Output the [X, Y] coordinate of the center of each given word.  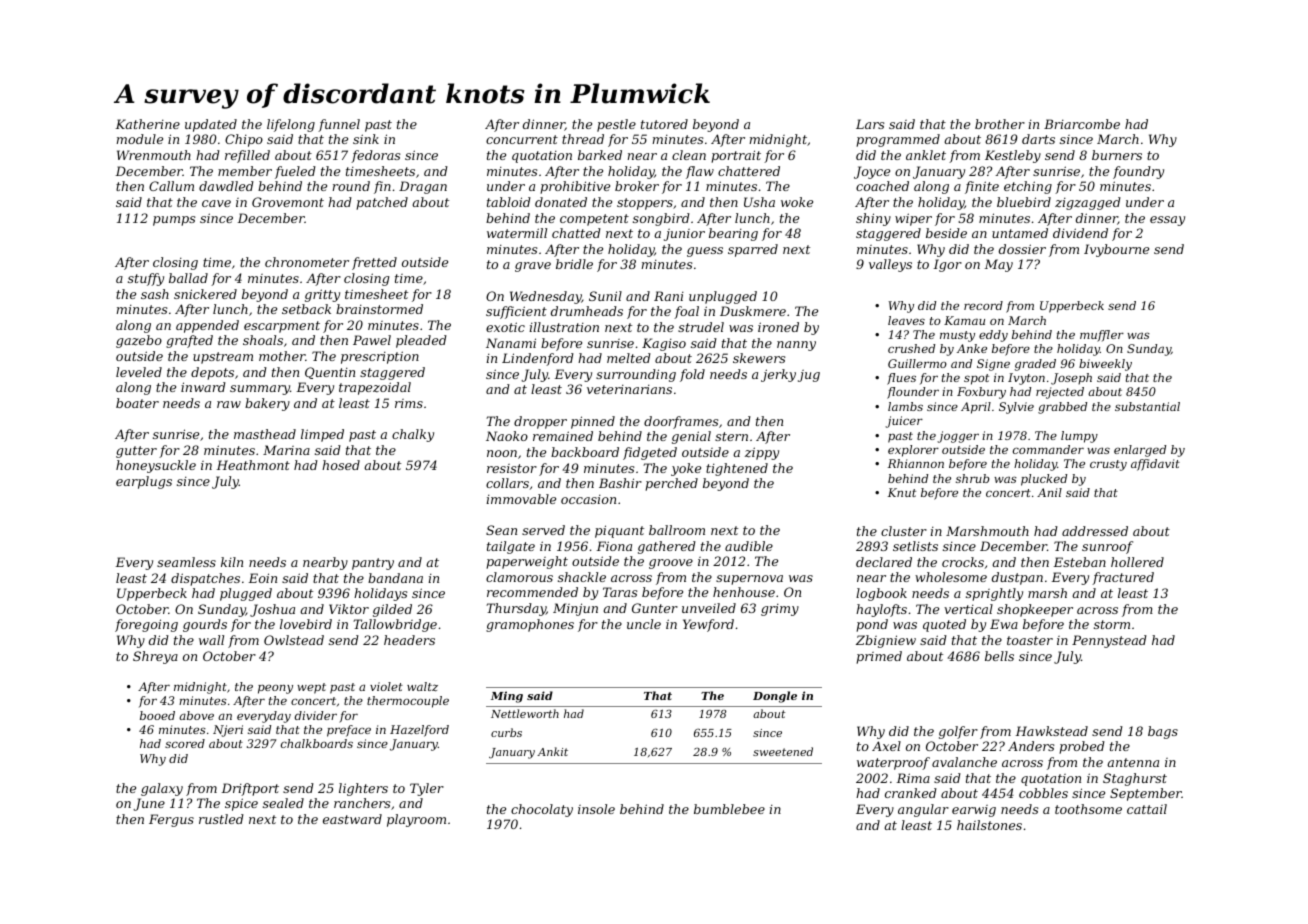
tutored [664, 124]
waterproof [893, 763]
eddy [993, 336]
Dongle [775, 697]
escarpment [282, 327]
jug [809, 376]
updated [211, 125]
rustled [221, 819]
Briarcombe [1082, 124]
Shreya [155, 657]
